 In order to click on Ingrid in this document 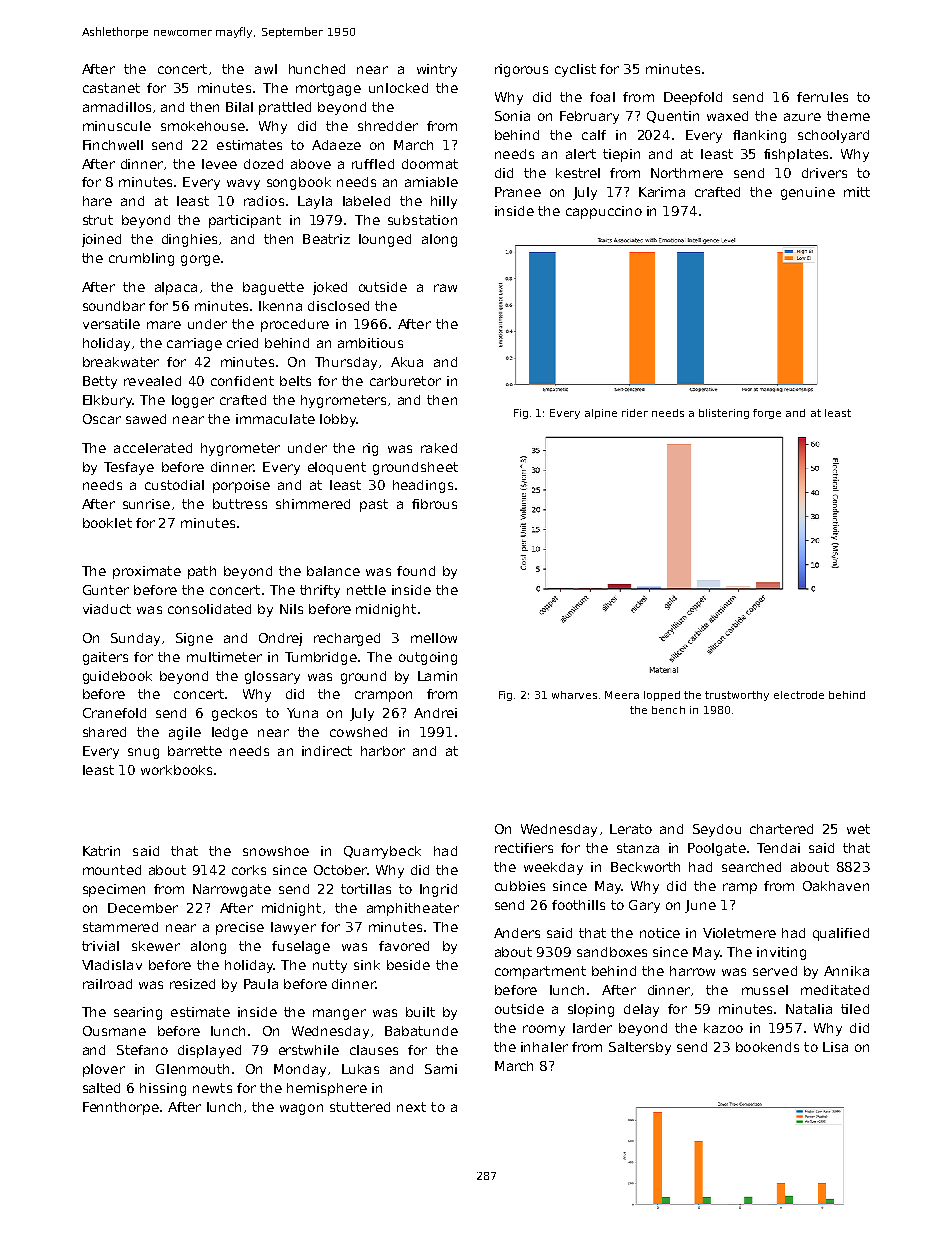, I will do `click(438, 890)`.
